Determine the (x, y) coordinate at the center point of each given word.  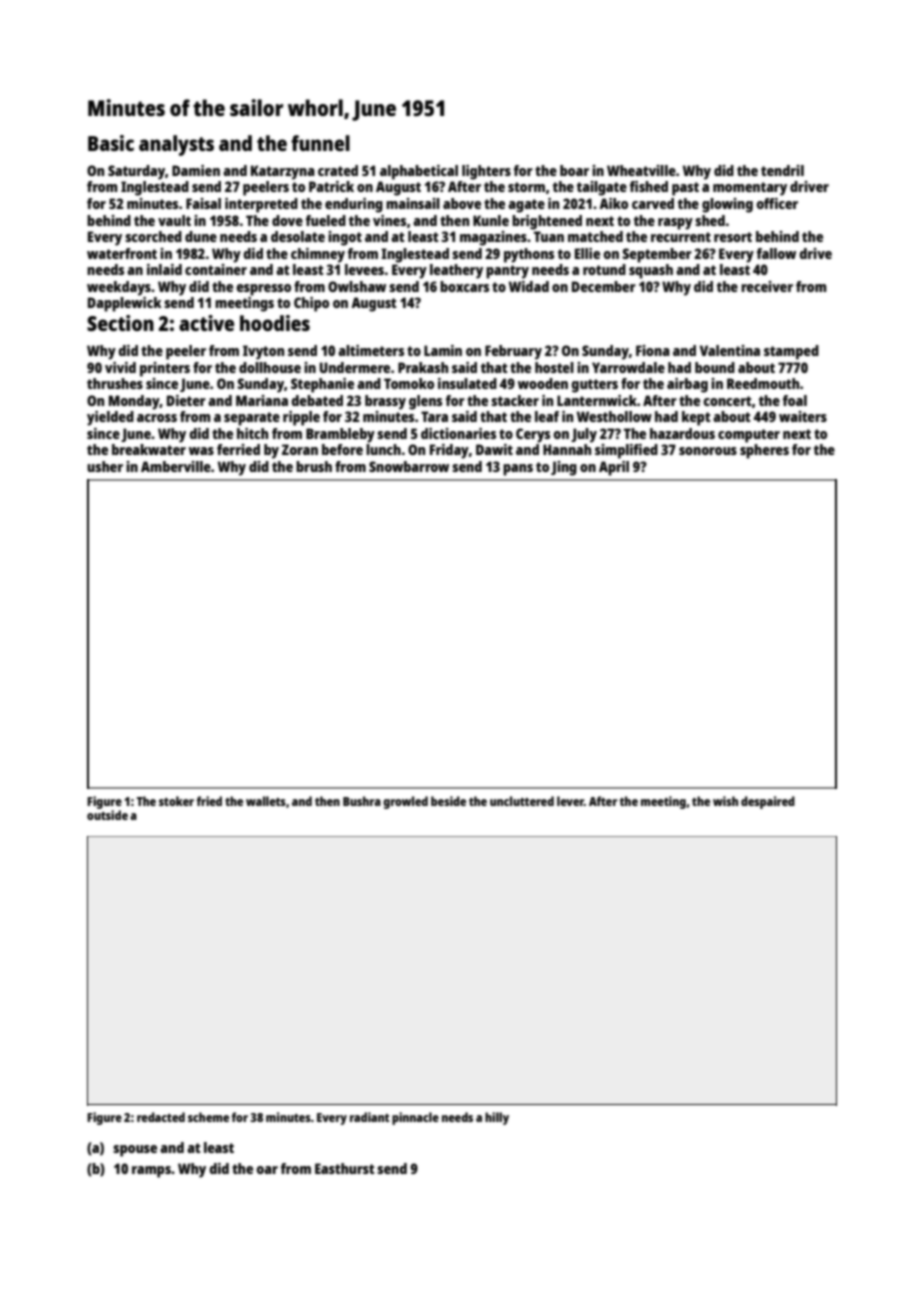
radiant (369, 1117)
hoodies (275, 323)
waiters (803, 416)
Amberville (176, 466)
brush (314, 466)
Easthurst (345, 1168)
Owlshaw (357, 286)
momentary (750, 189)
